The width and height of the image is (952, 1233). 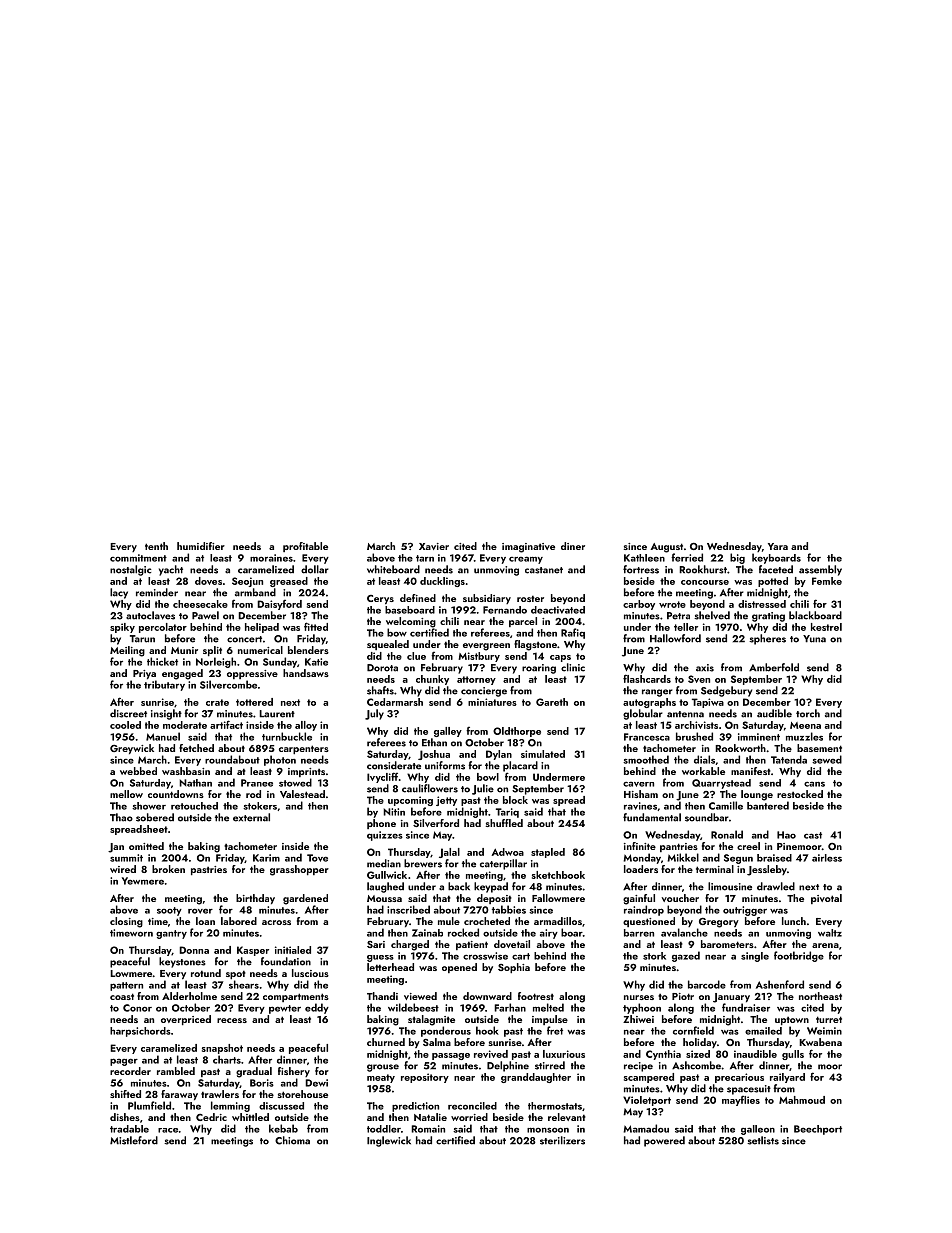 What do you see at coordinates (515, 800) in the image?
I see `block` at bounding box center [515, 800].
